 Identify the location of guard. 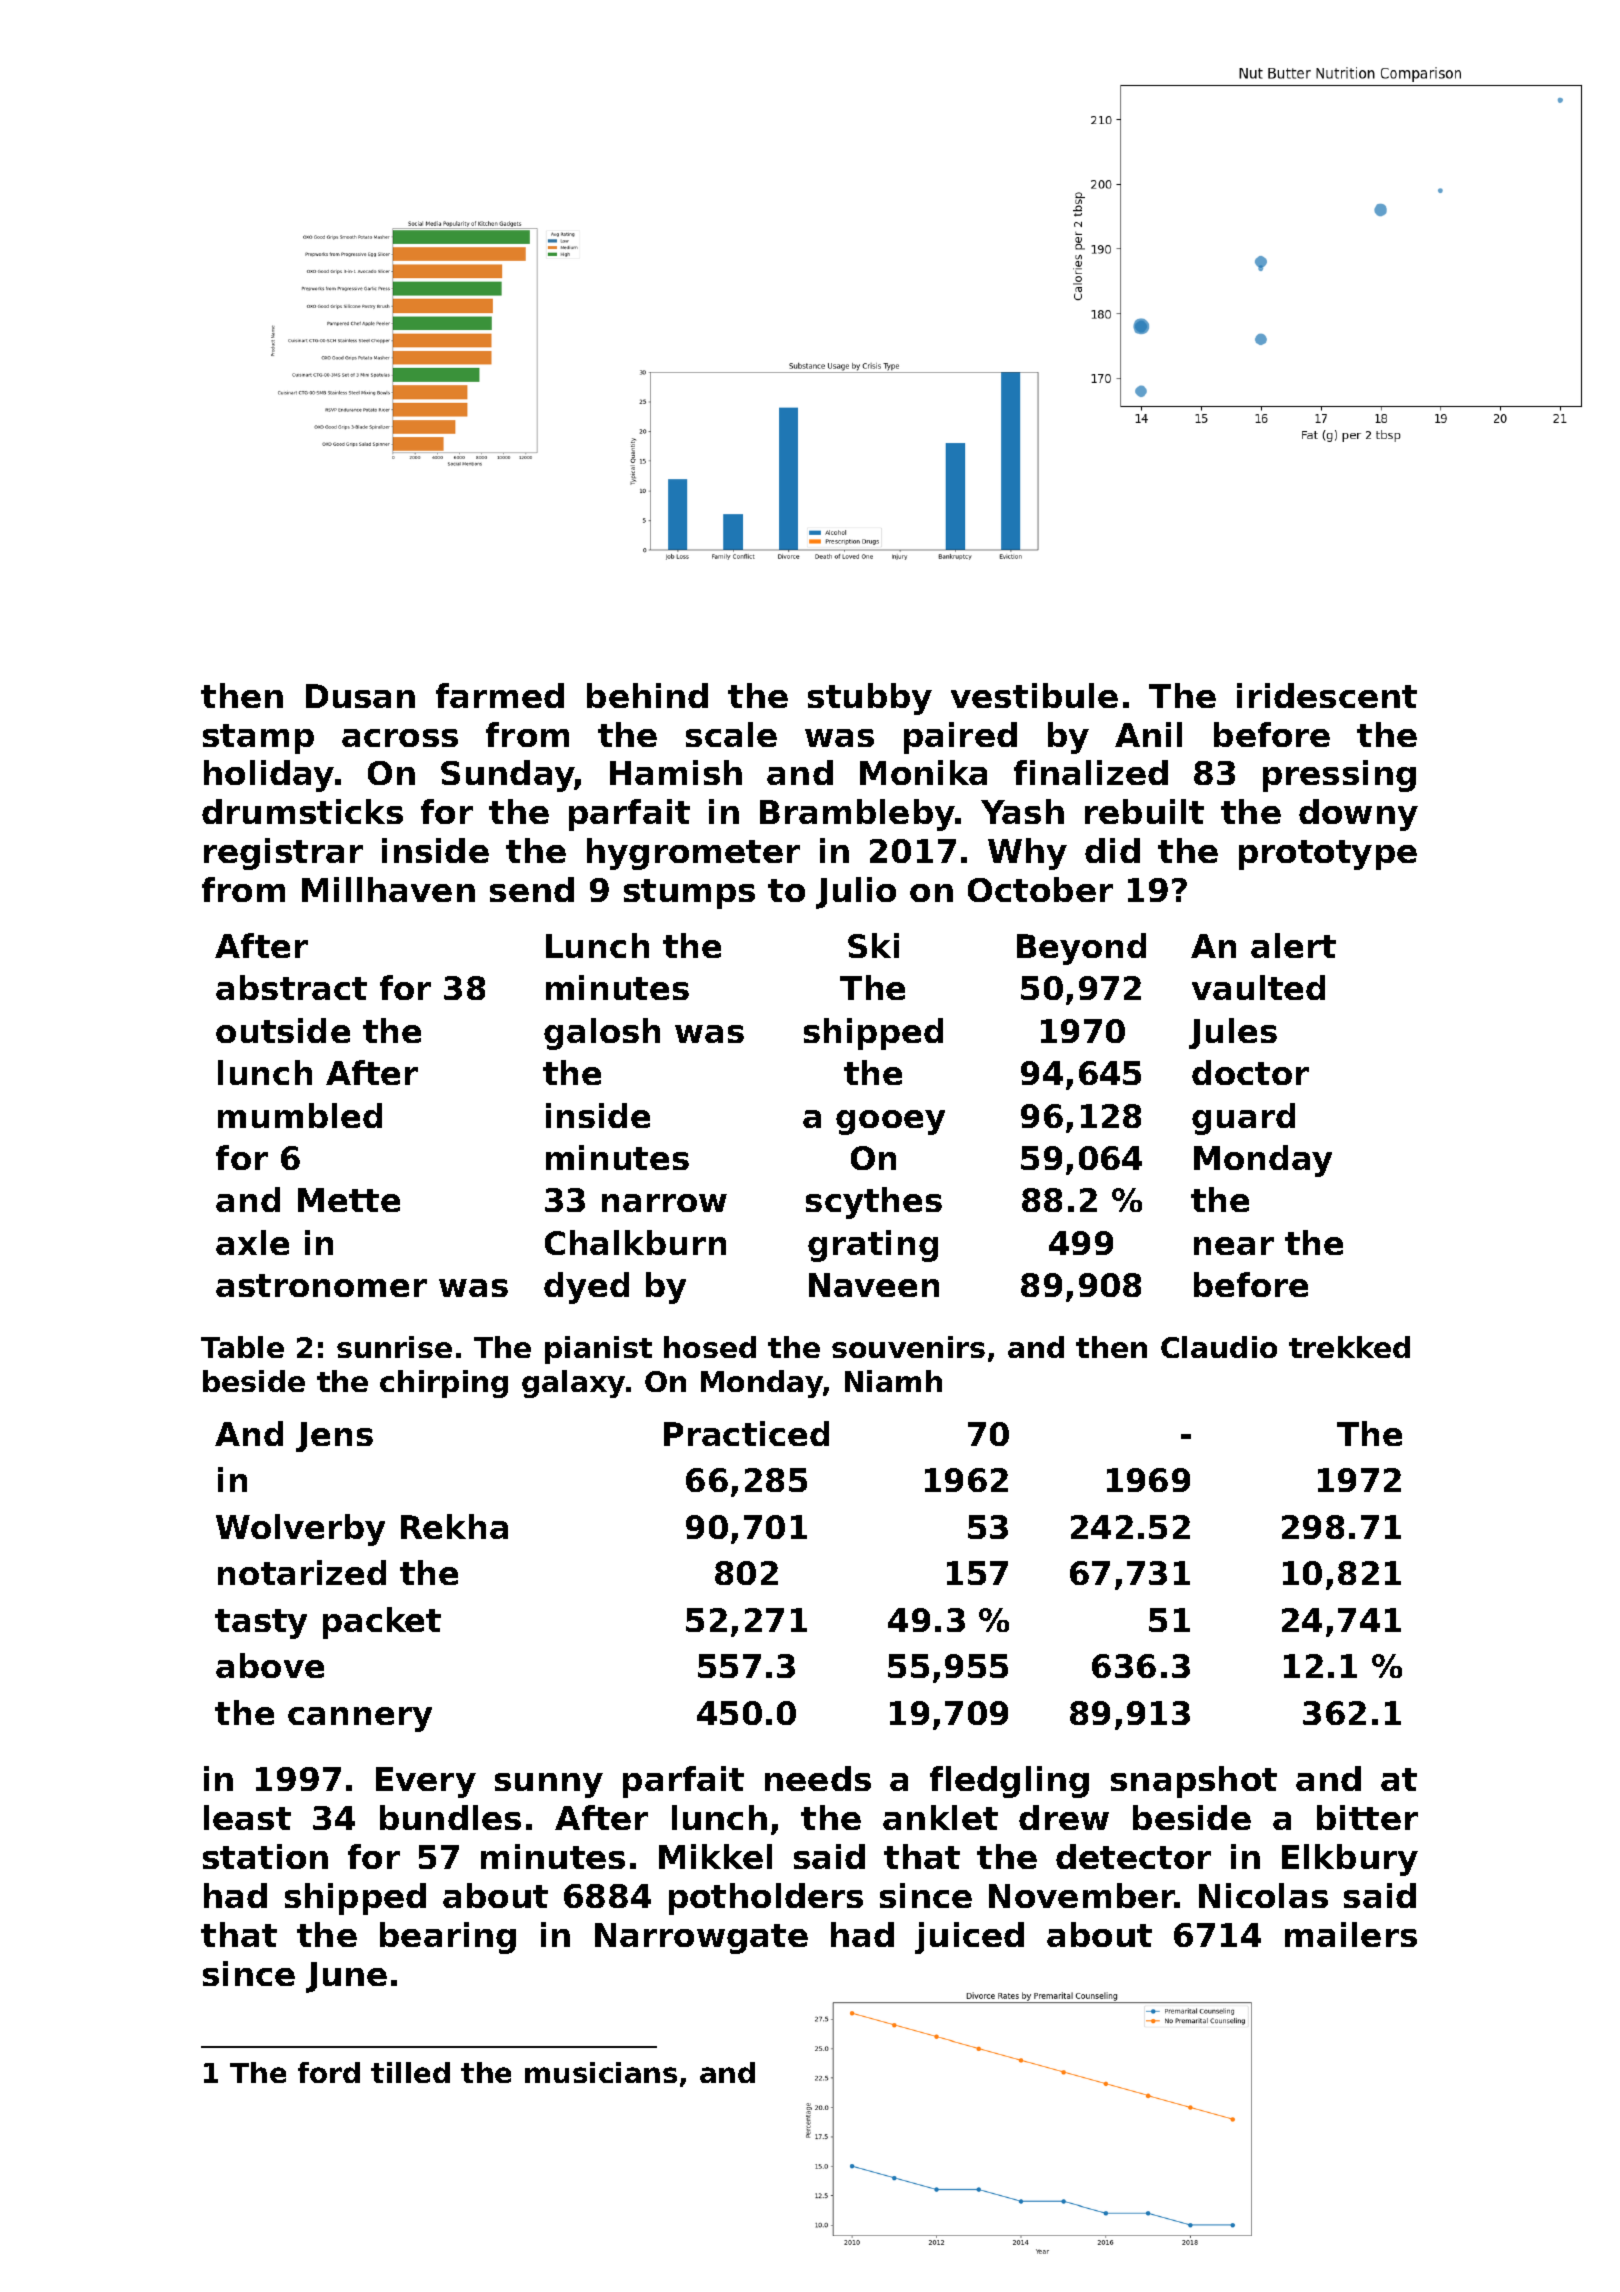
(1243, 1119).
